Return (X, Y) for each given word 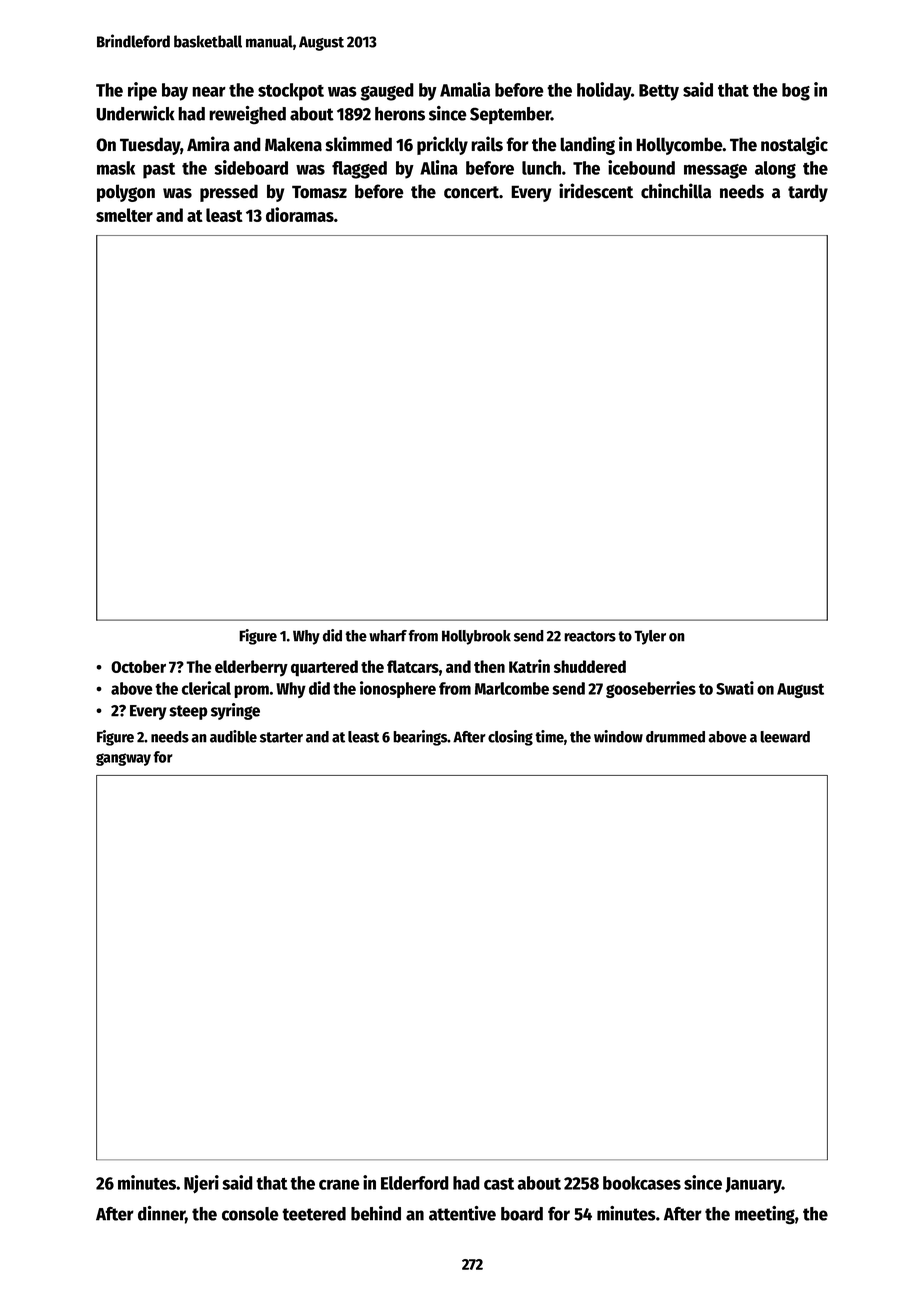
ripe (142, 91)
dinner (161, 1213)
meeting (765, 1215)
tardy (808, 193)
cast (499, 1184)
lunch (541, 168)
